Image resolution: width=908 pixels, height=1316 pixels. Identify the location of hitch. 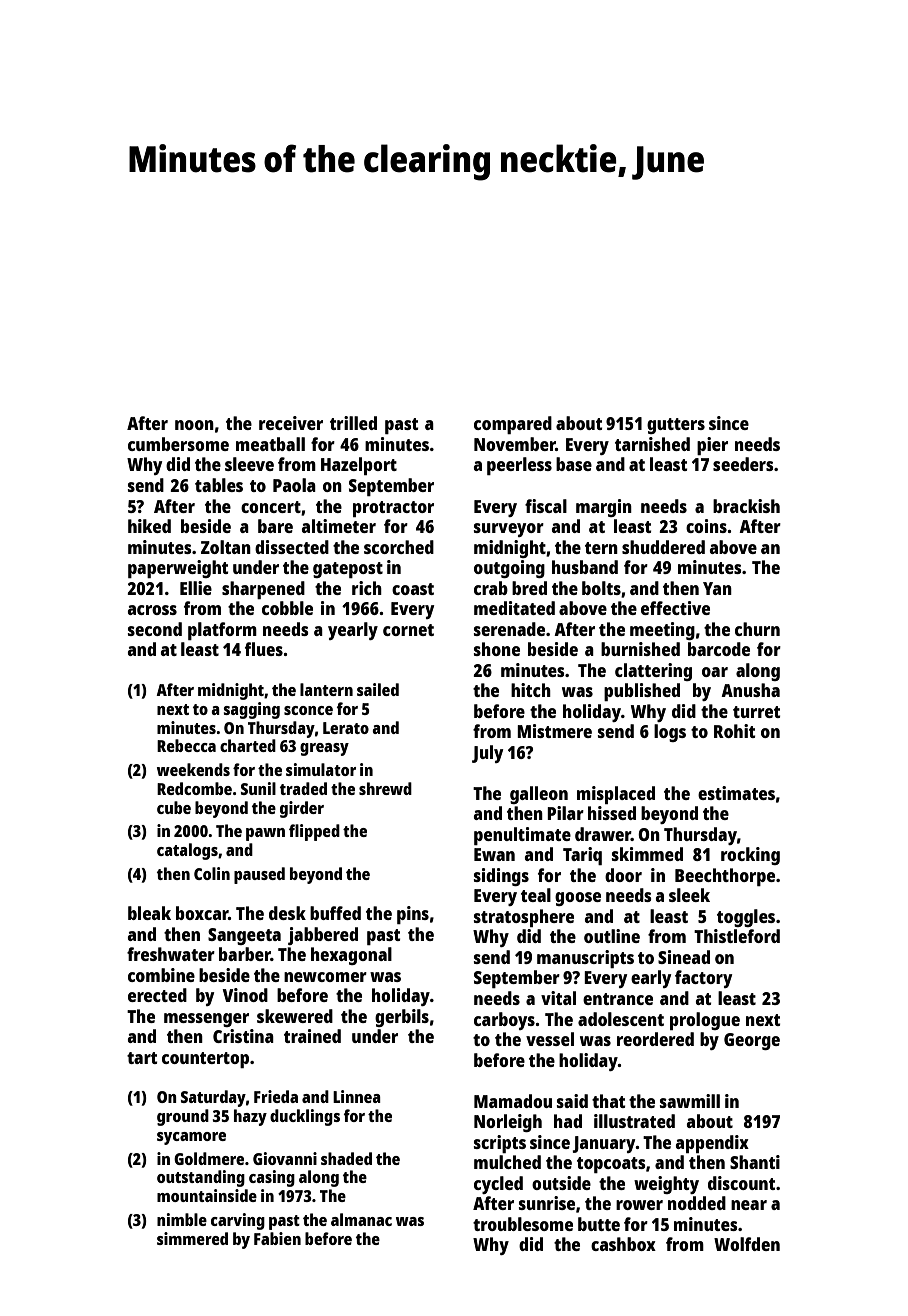
(531, 690).
